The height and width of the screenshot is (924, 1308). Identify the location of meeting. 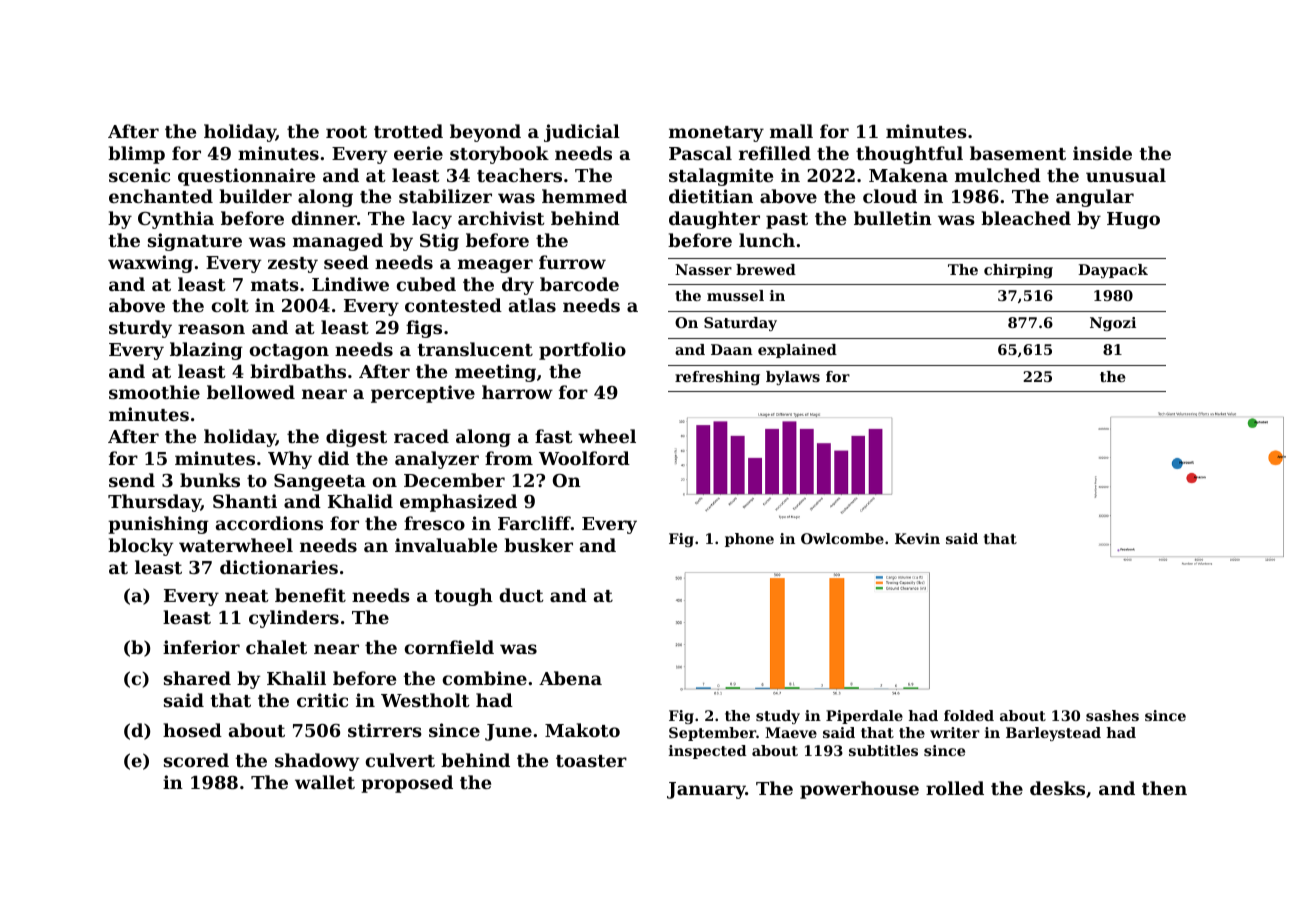
(495, 373).
